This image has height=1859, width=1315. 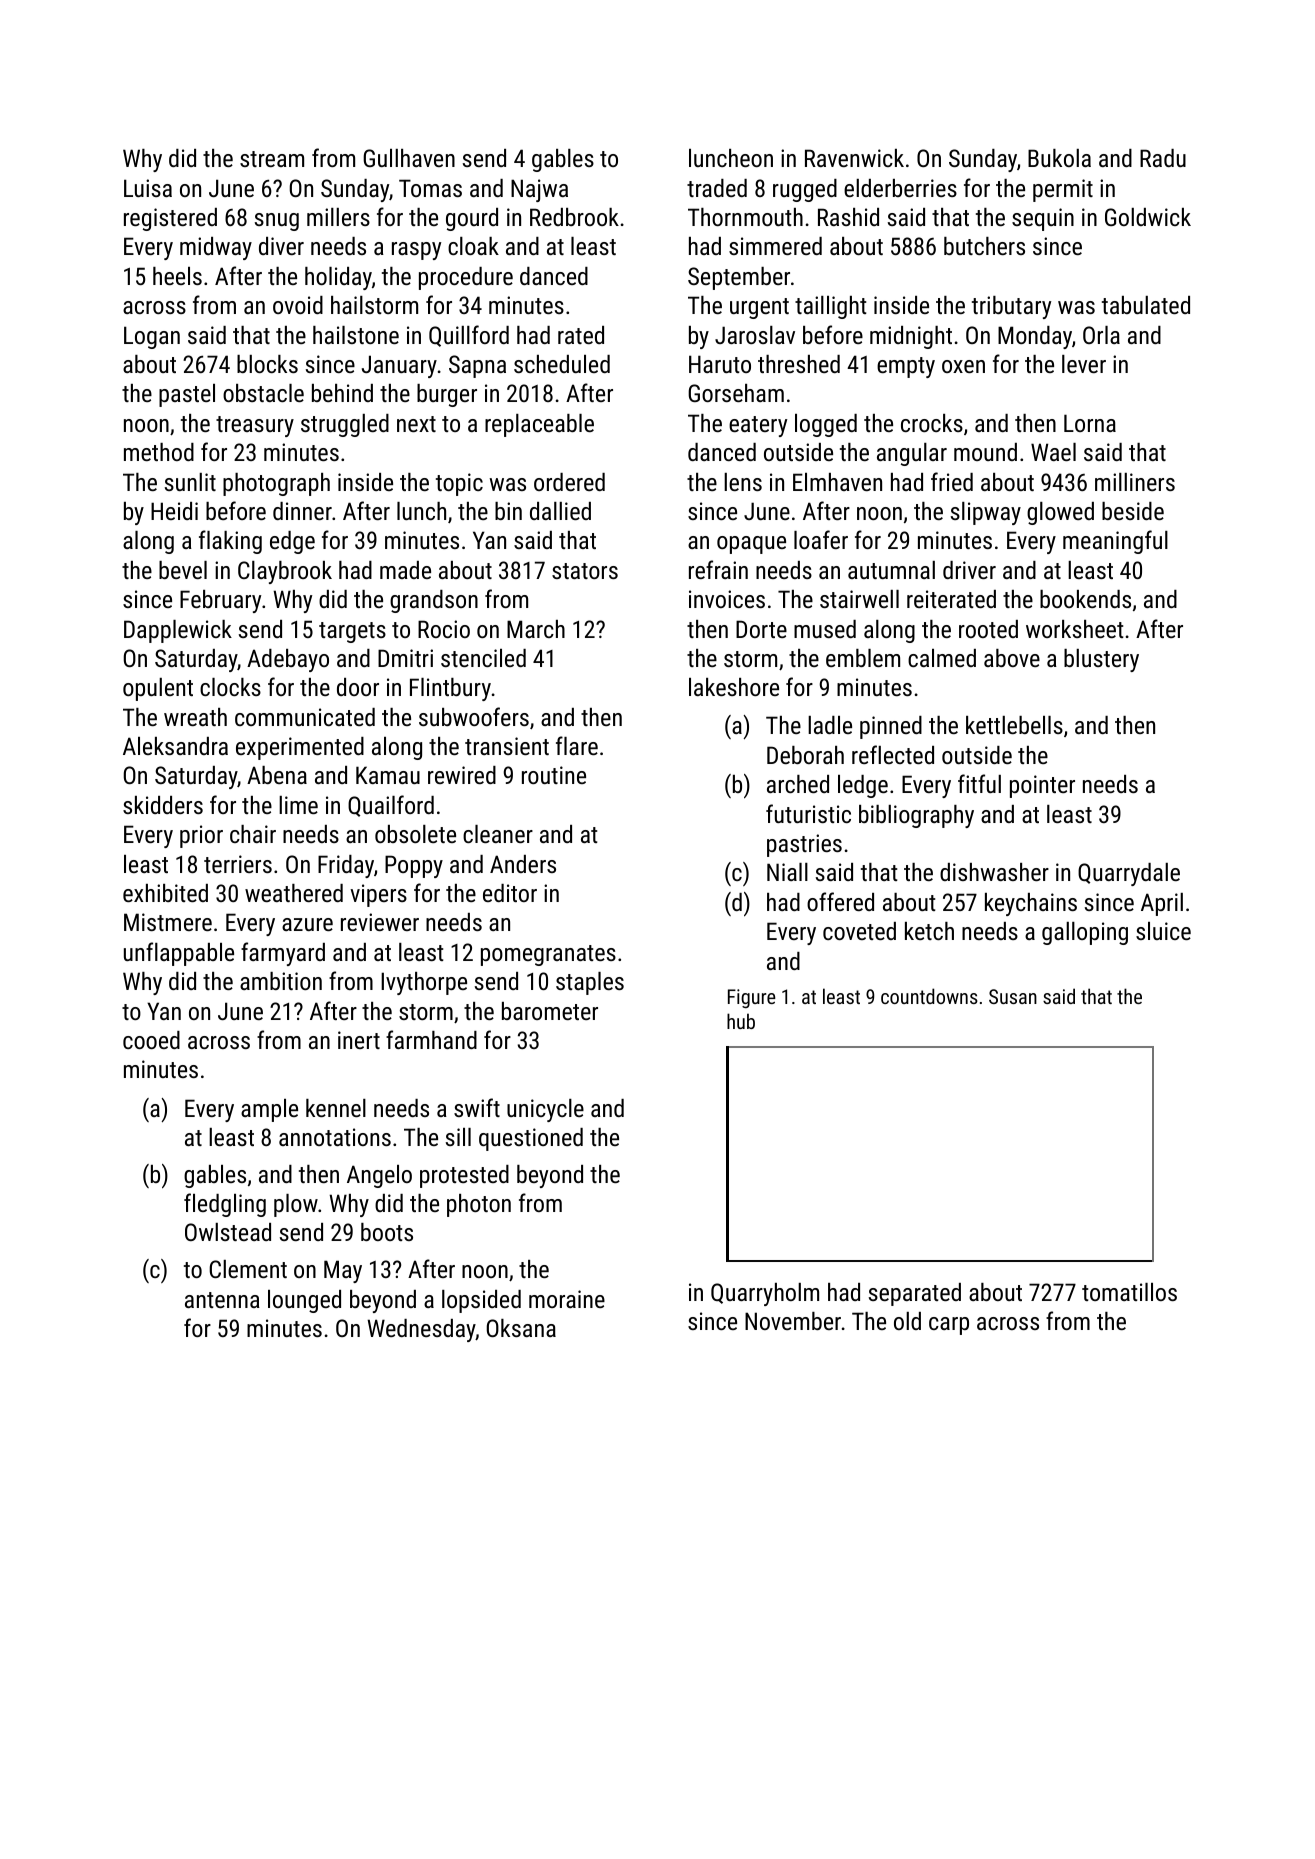 I want to click on next, so click(x=416, y=424).
